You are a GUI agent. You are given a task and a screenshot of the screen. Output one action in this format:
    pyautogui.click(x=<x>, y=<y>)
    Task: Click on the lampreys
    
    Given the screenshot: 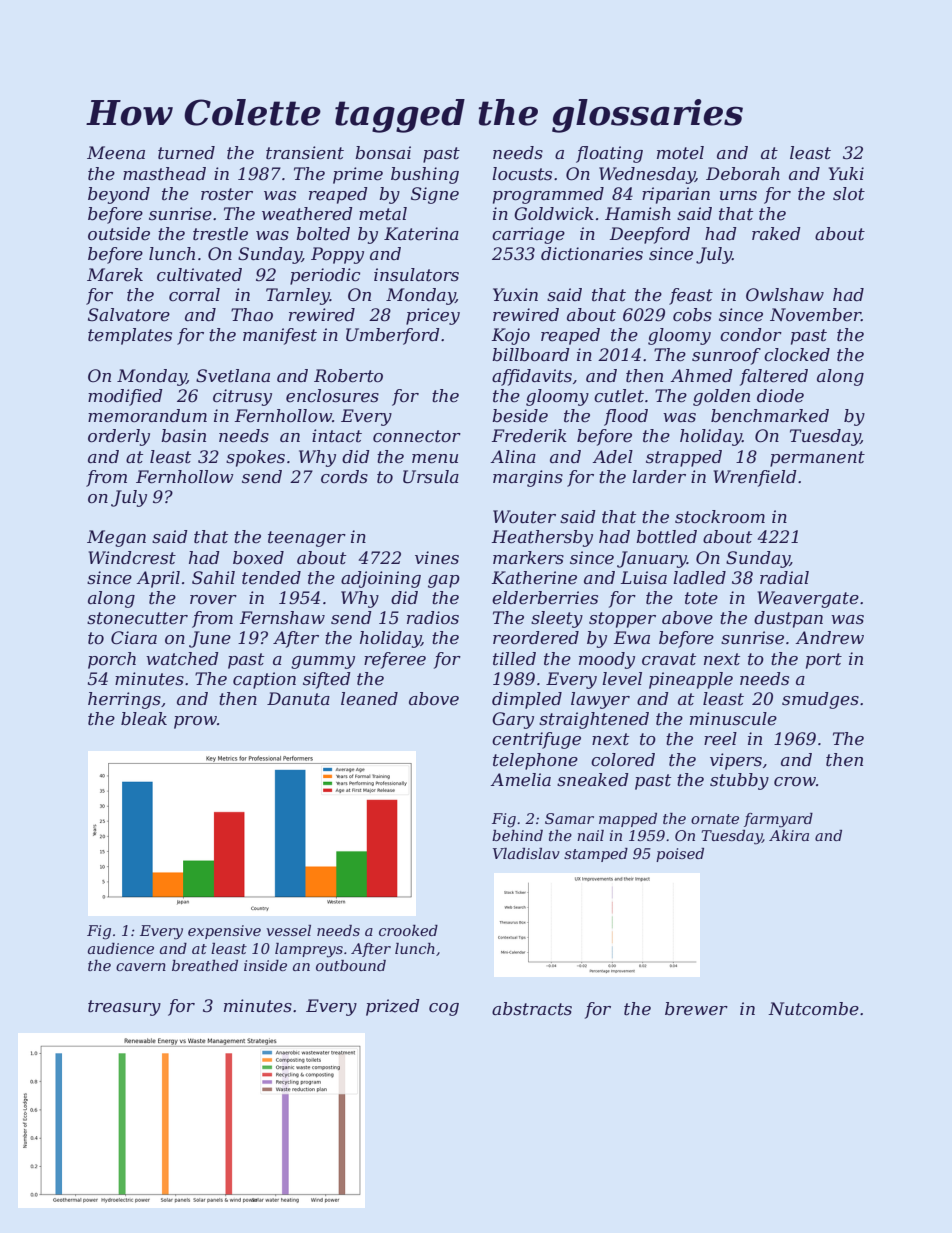 What is the action you would take?
    pyautogui.click(x=309, y=950)
